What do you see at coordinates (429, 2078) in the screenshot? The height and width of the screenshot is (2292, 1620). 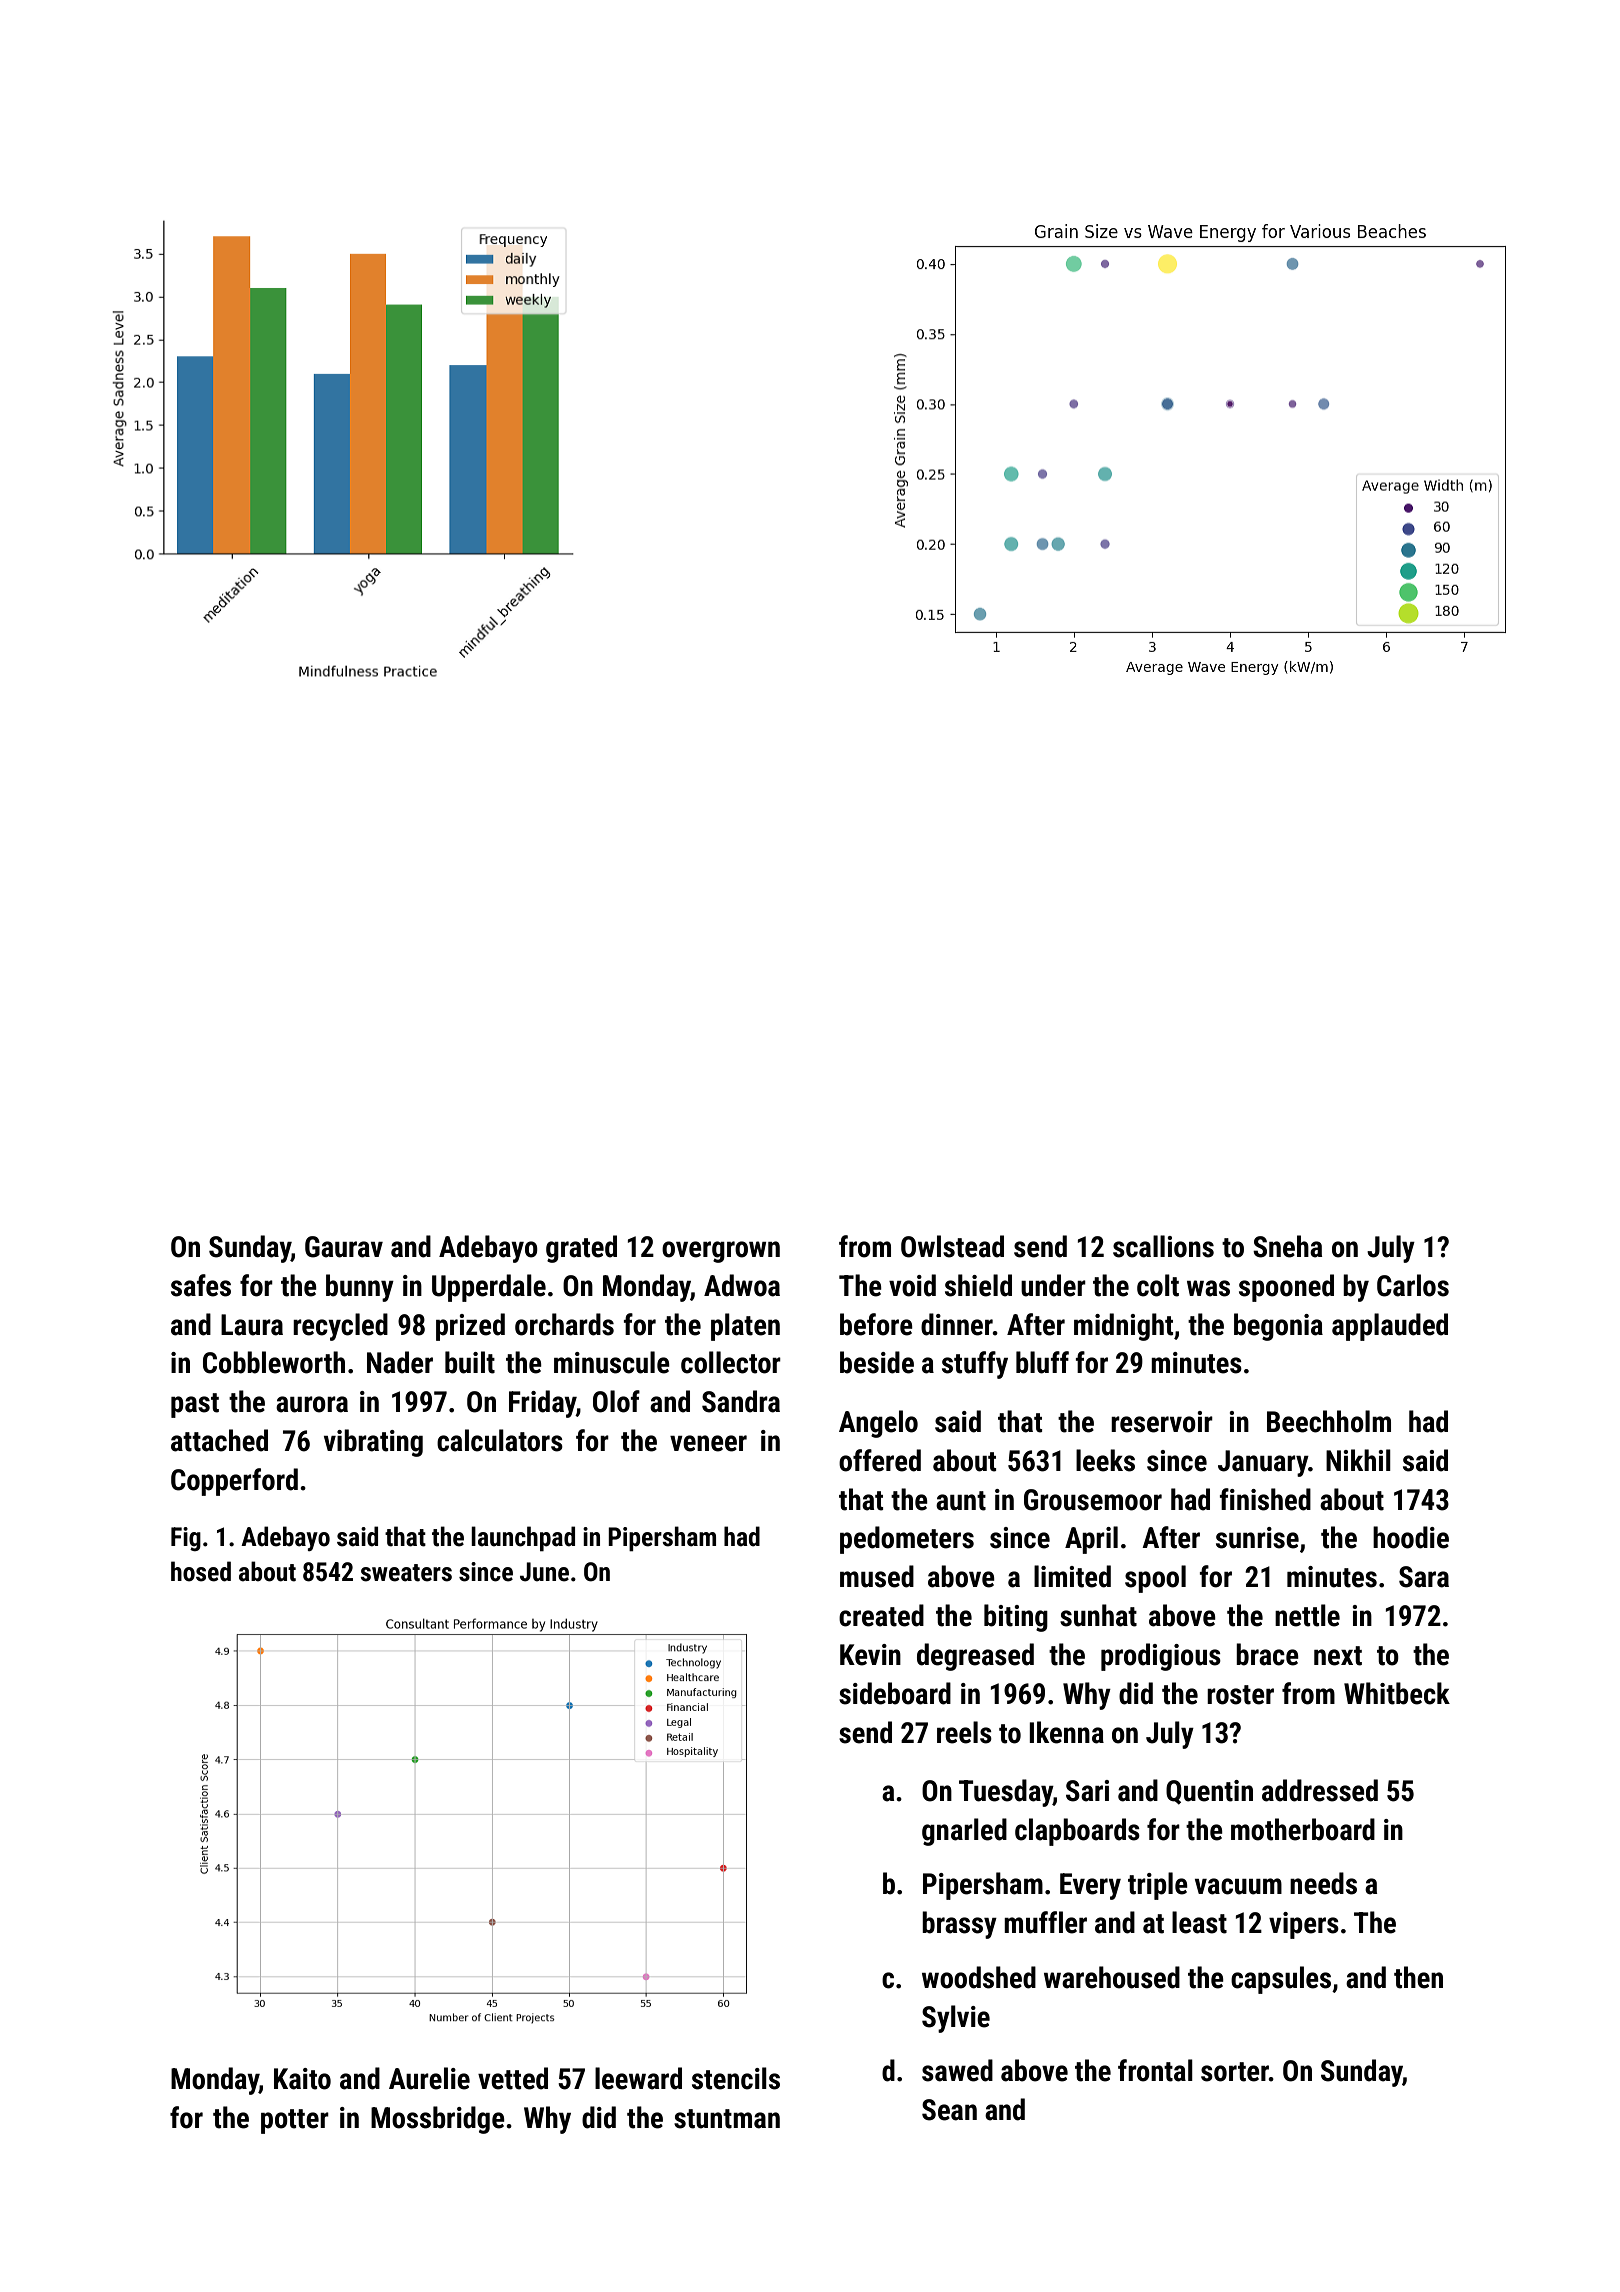 I see `Aurelie` at bounding box center [429, 2078].
